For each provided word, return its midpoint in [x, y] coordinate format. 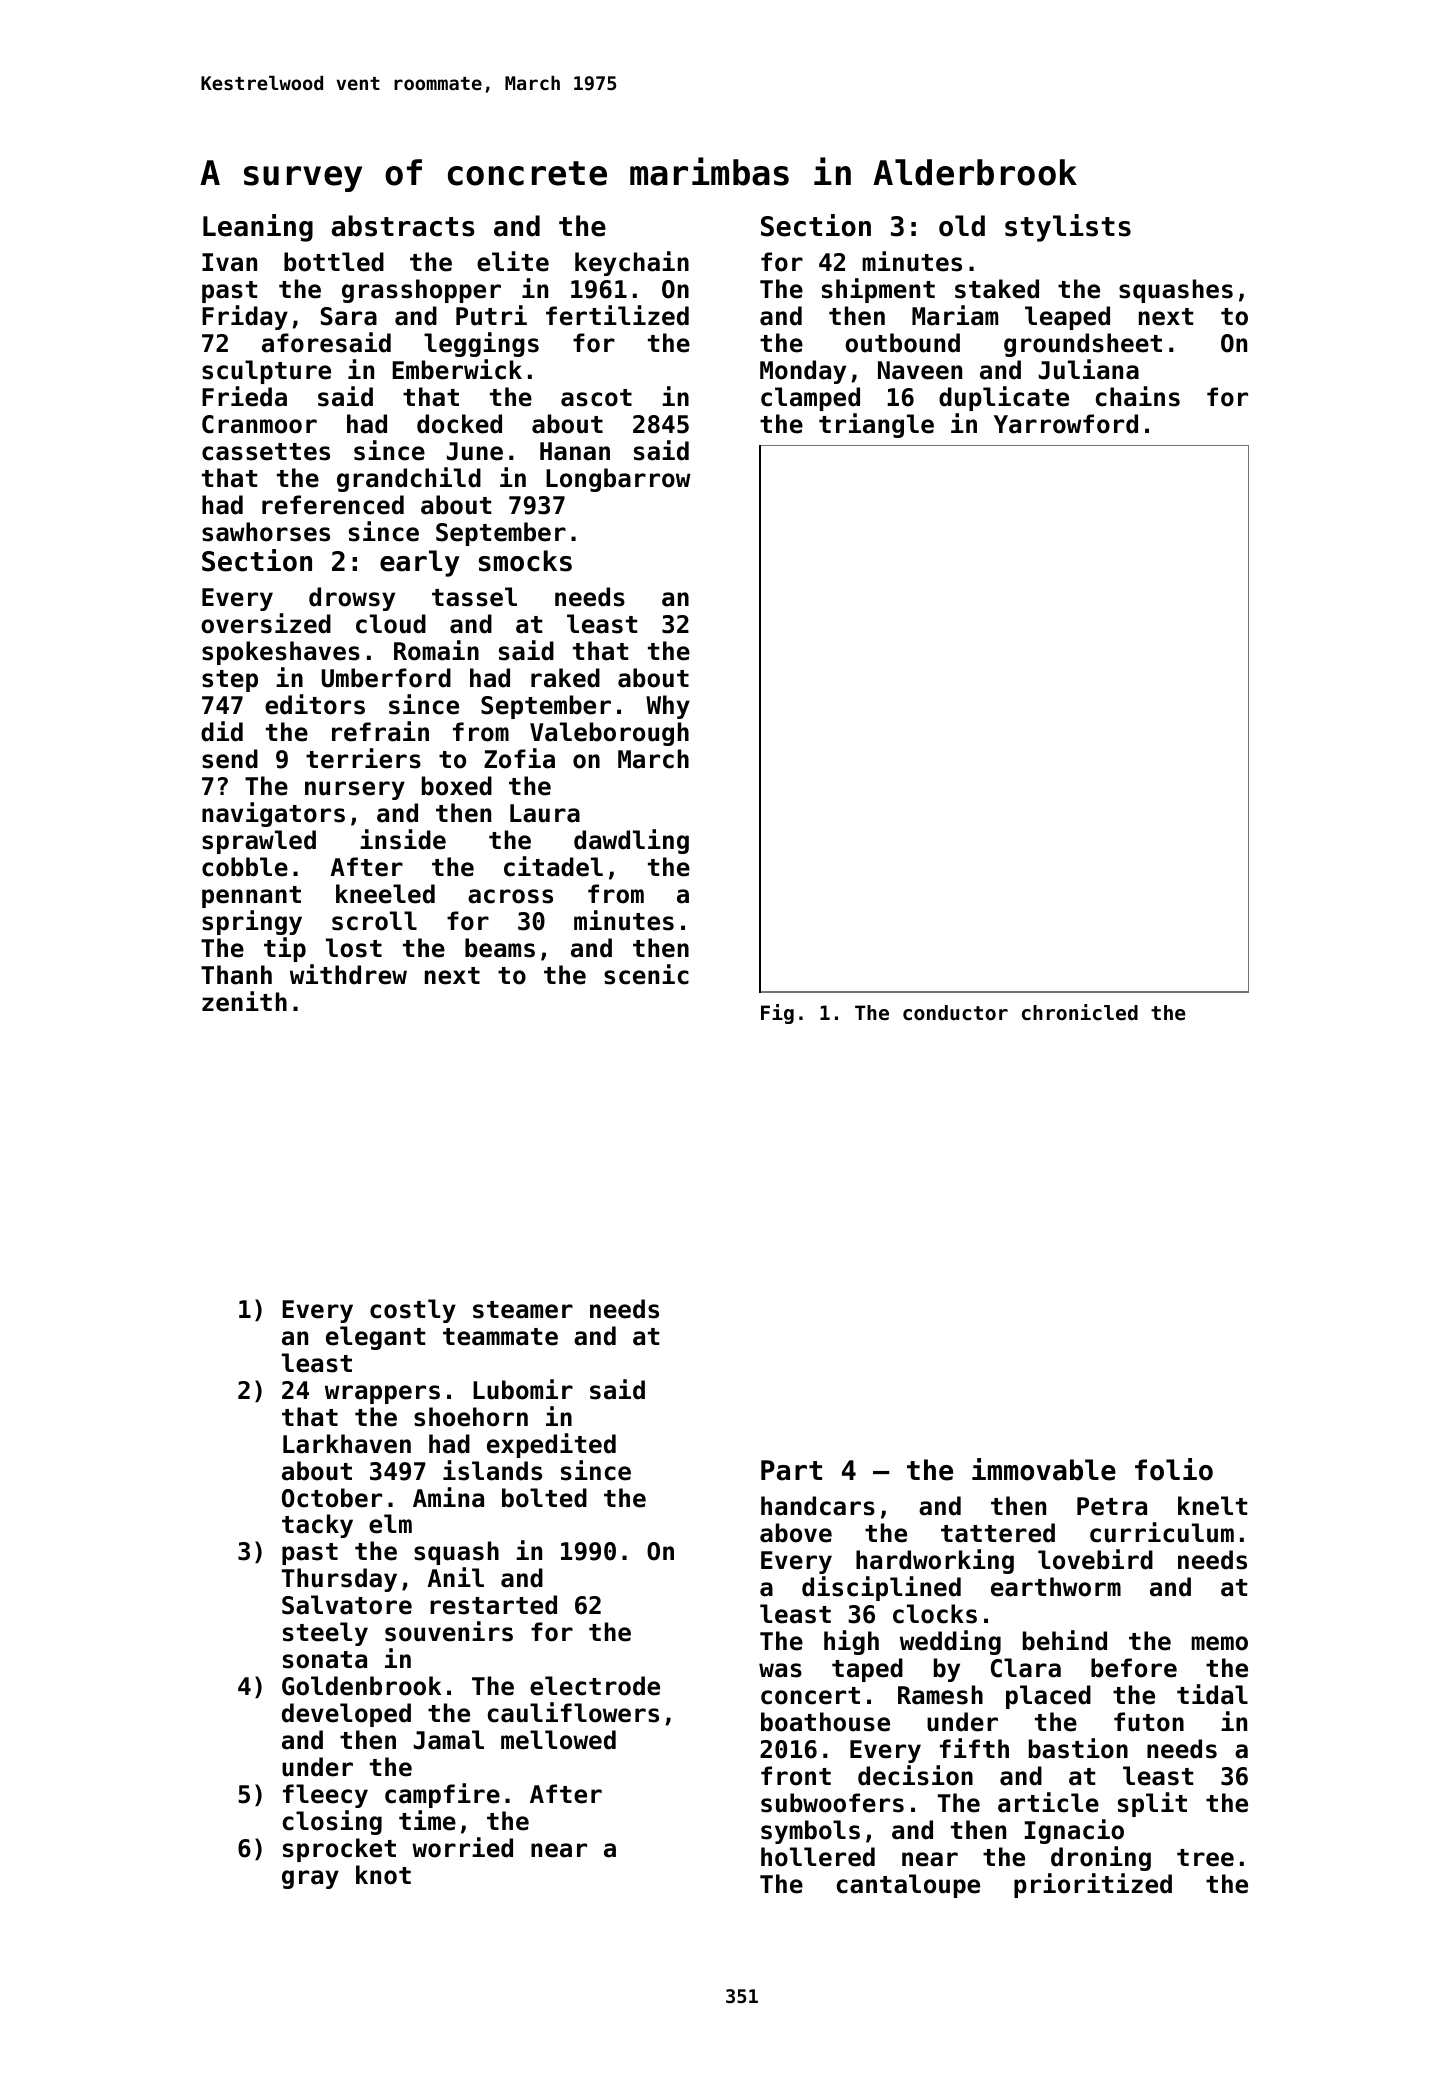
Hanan [575, 451]
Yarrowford [1066, 424]
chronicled [1080, 1012]
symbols [810, 1832]
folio [1174, 1469]
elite [513, 261]
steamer [523, 1310]
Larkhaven [347, 1444]
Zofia [519, 758]
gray [310, 1879]
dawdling [631, 841]
